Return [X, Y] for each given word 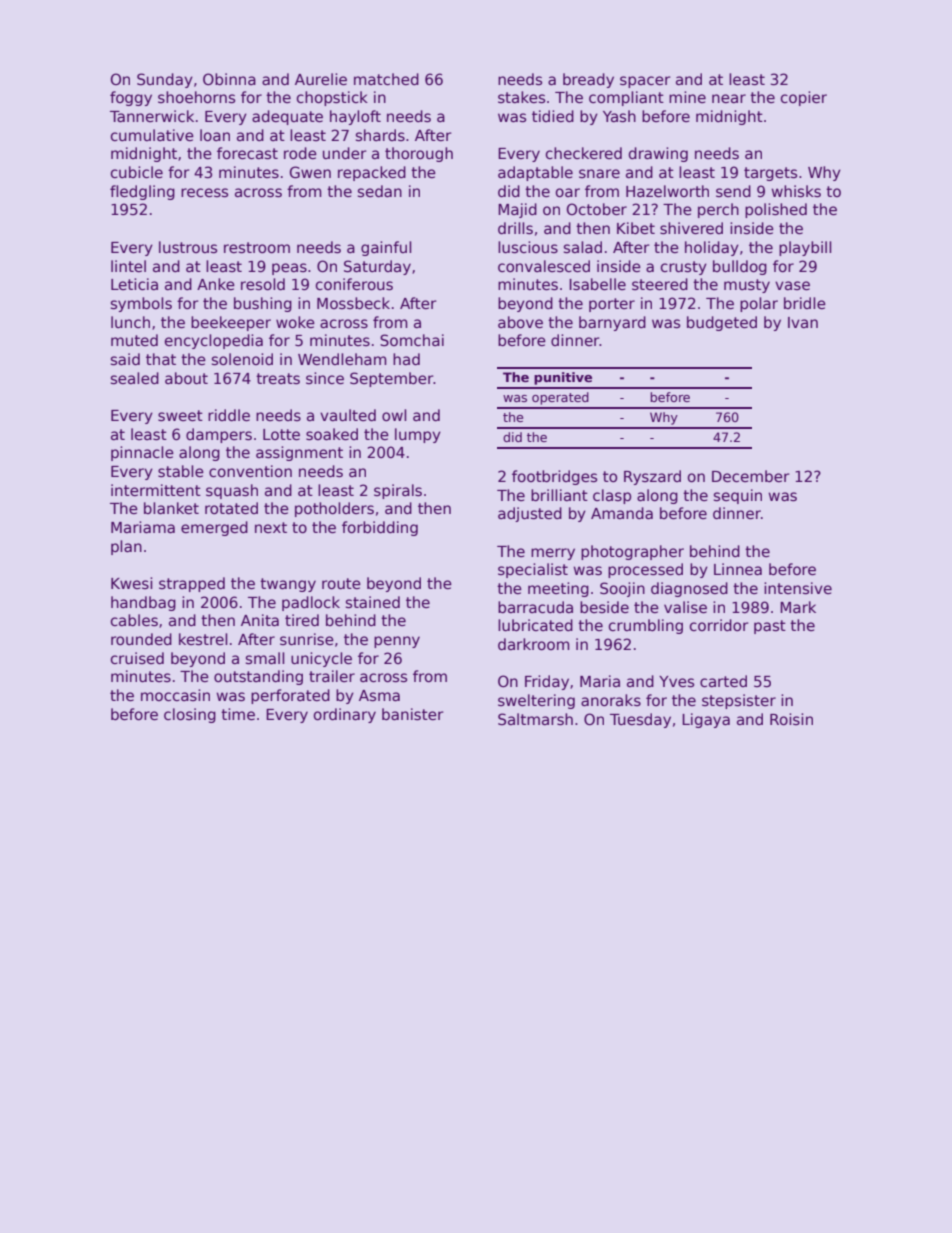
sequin [738, 496]
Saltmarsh [535, 719]
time [238, 714]
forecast [247, 153]
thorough [419, 154]
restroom [257, 247]
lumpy [418, 435]
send [733, 191]
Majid [517, 210]
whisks [796, 191]
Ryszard [652, 477]
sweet [180, 415]
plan [126, 547]
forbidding [380, 528]
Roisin [791, 719]
